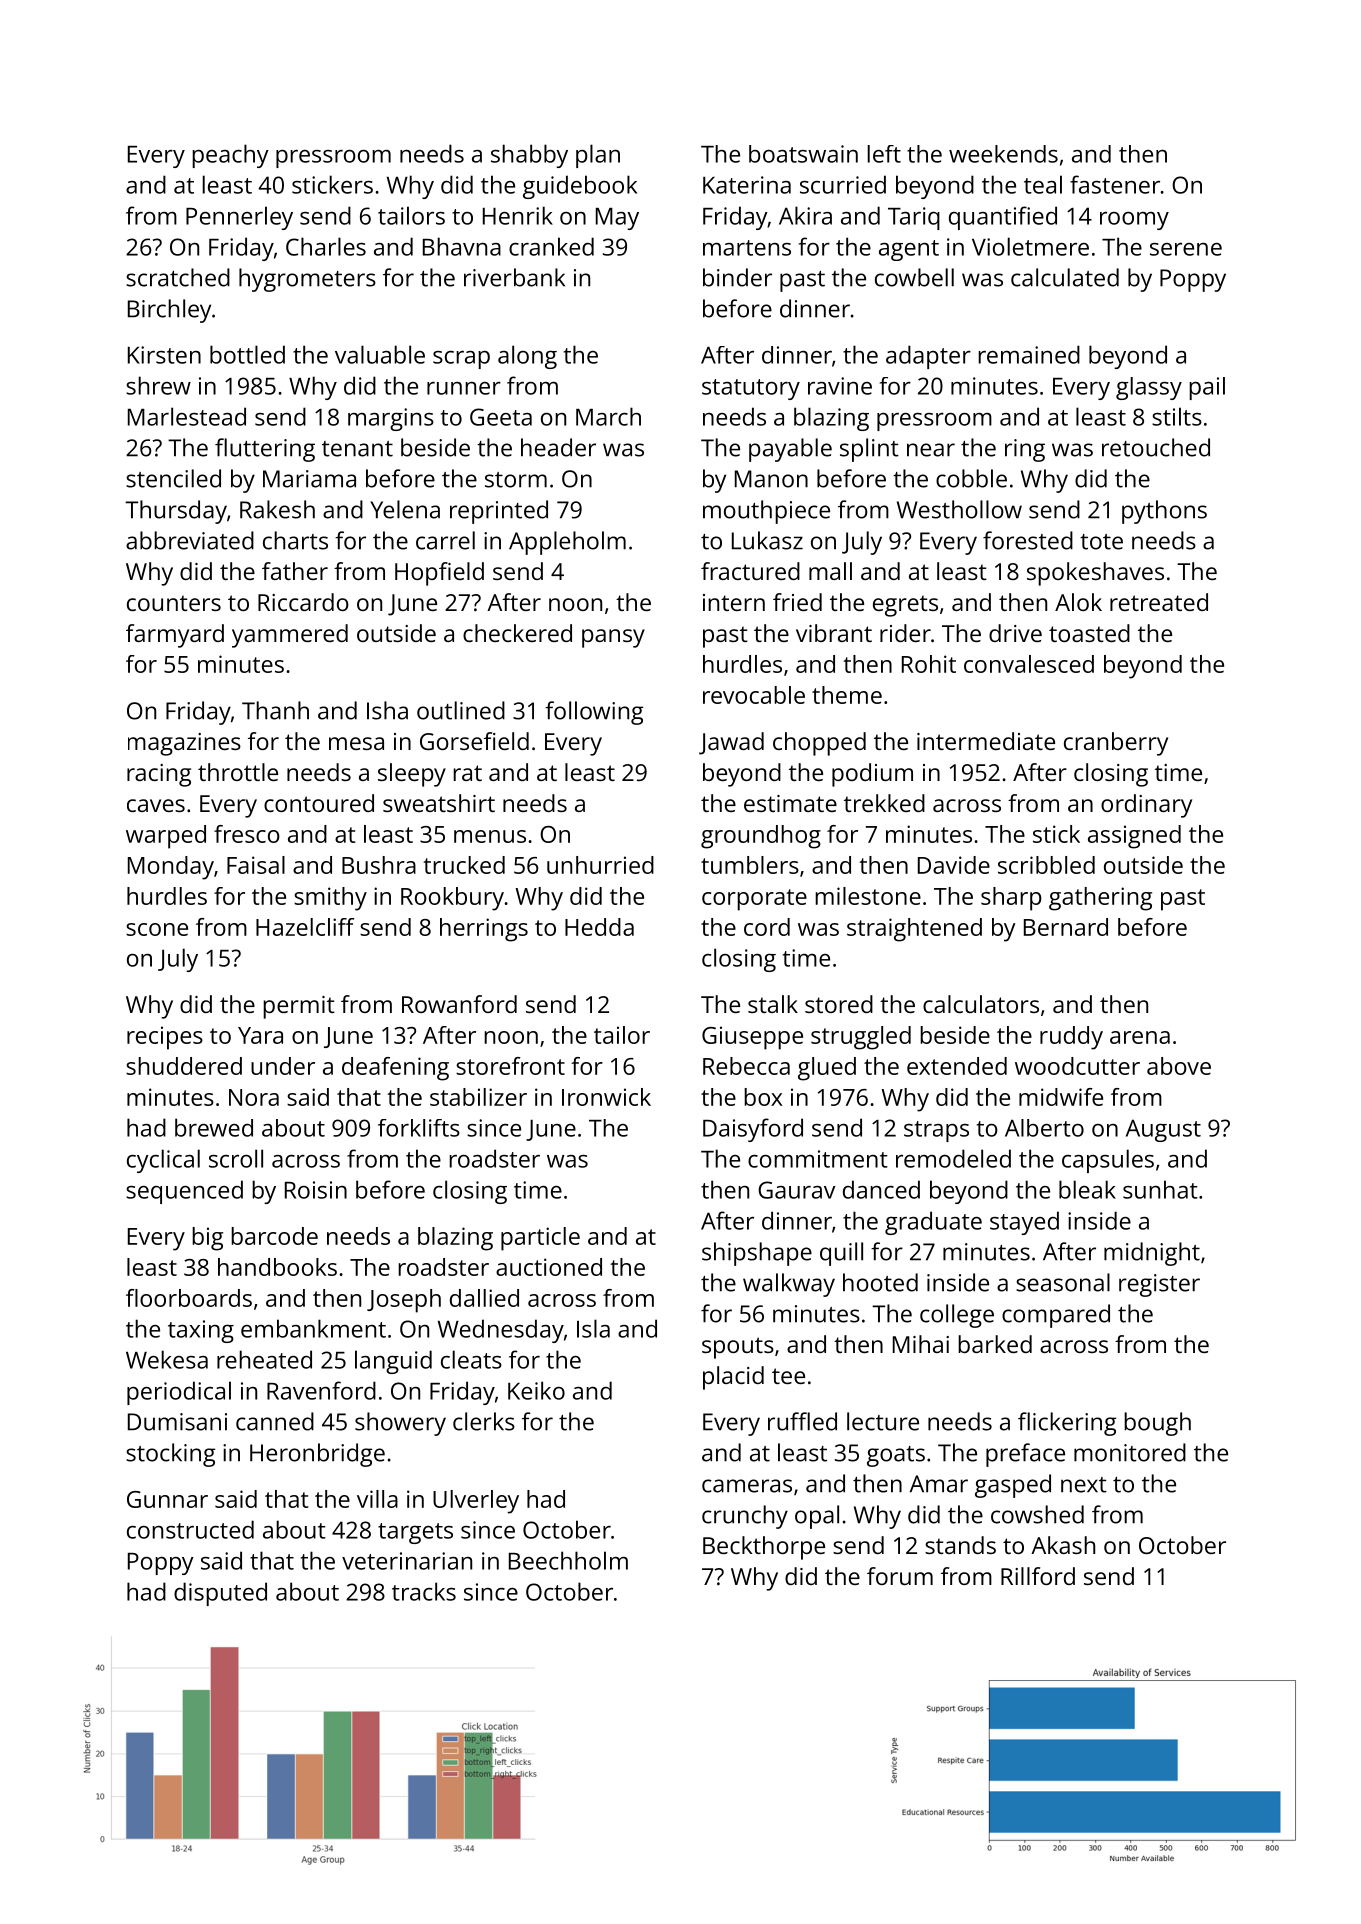 This screenshot has width=1361, height=1924. What do you see at coordinates (220, 1594) in the screenshot?
I see `disputed` at bounding box center [220, 1594].
